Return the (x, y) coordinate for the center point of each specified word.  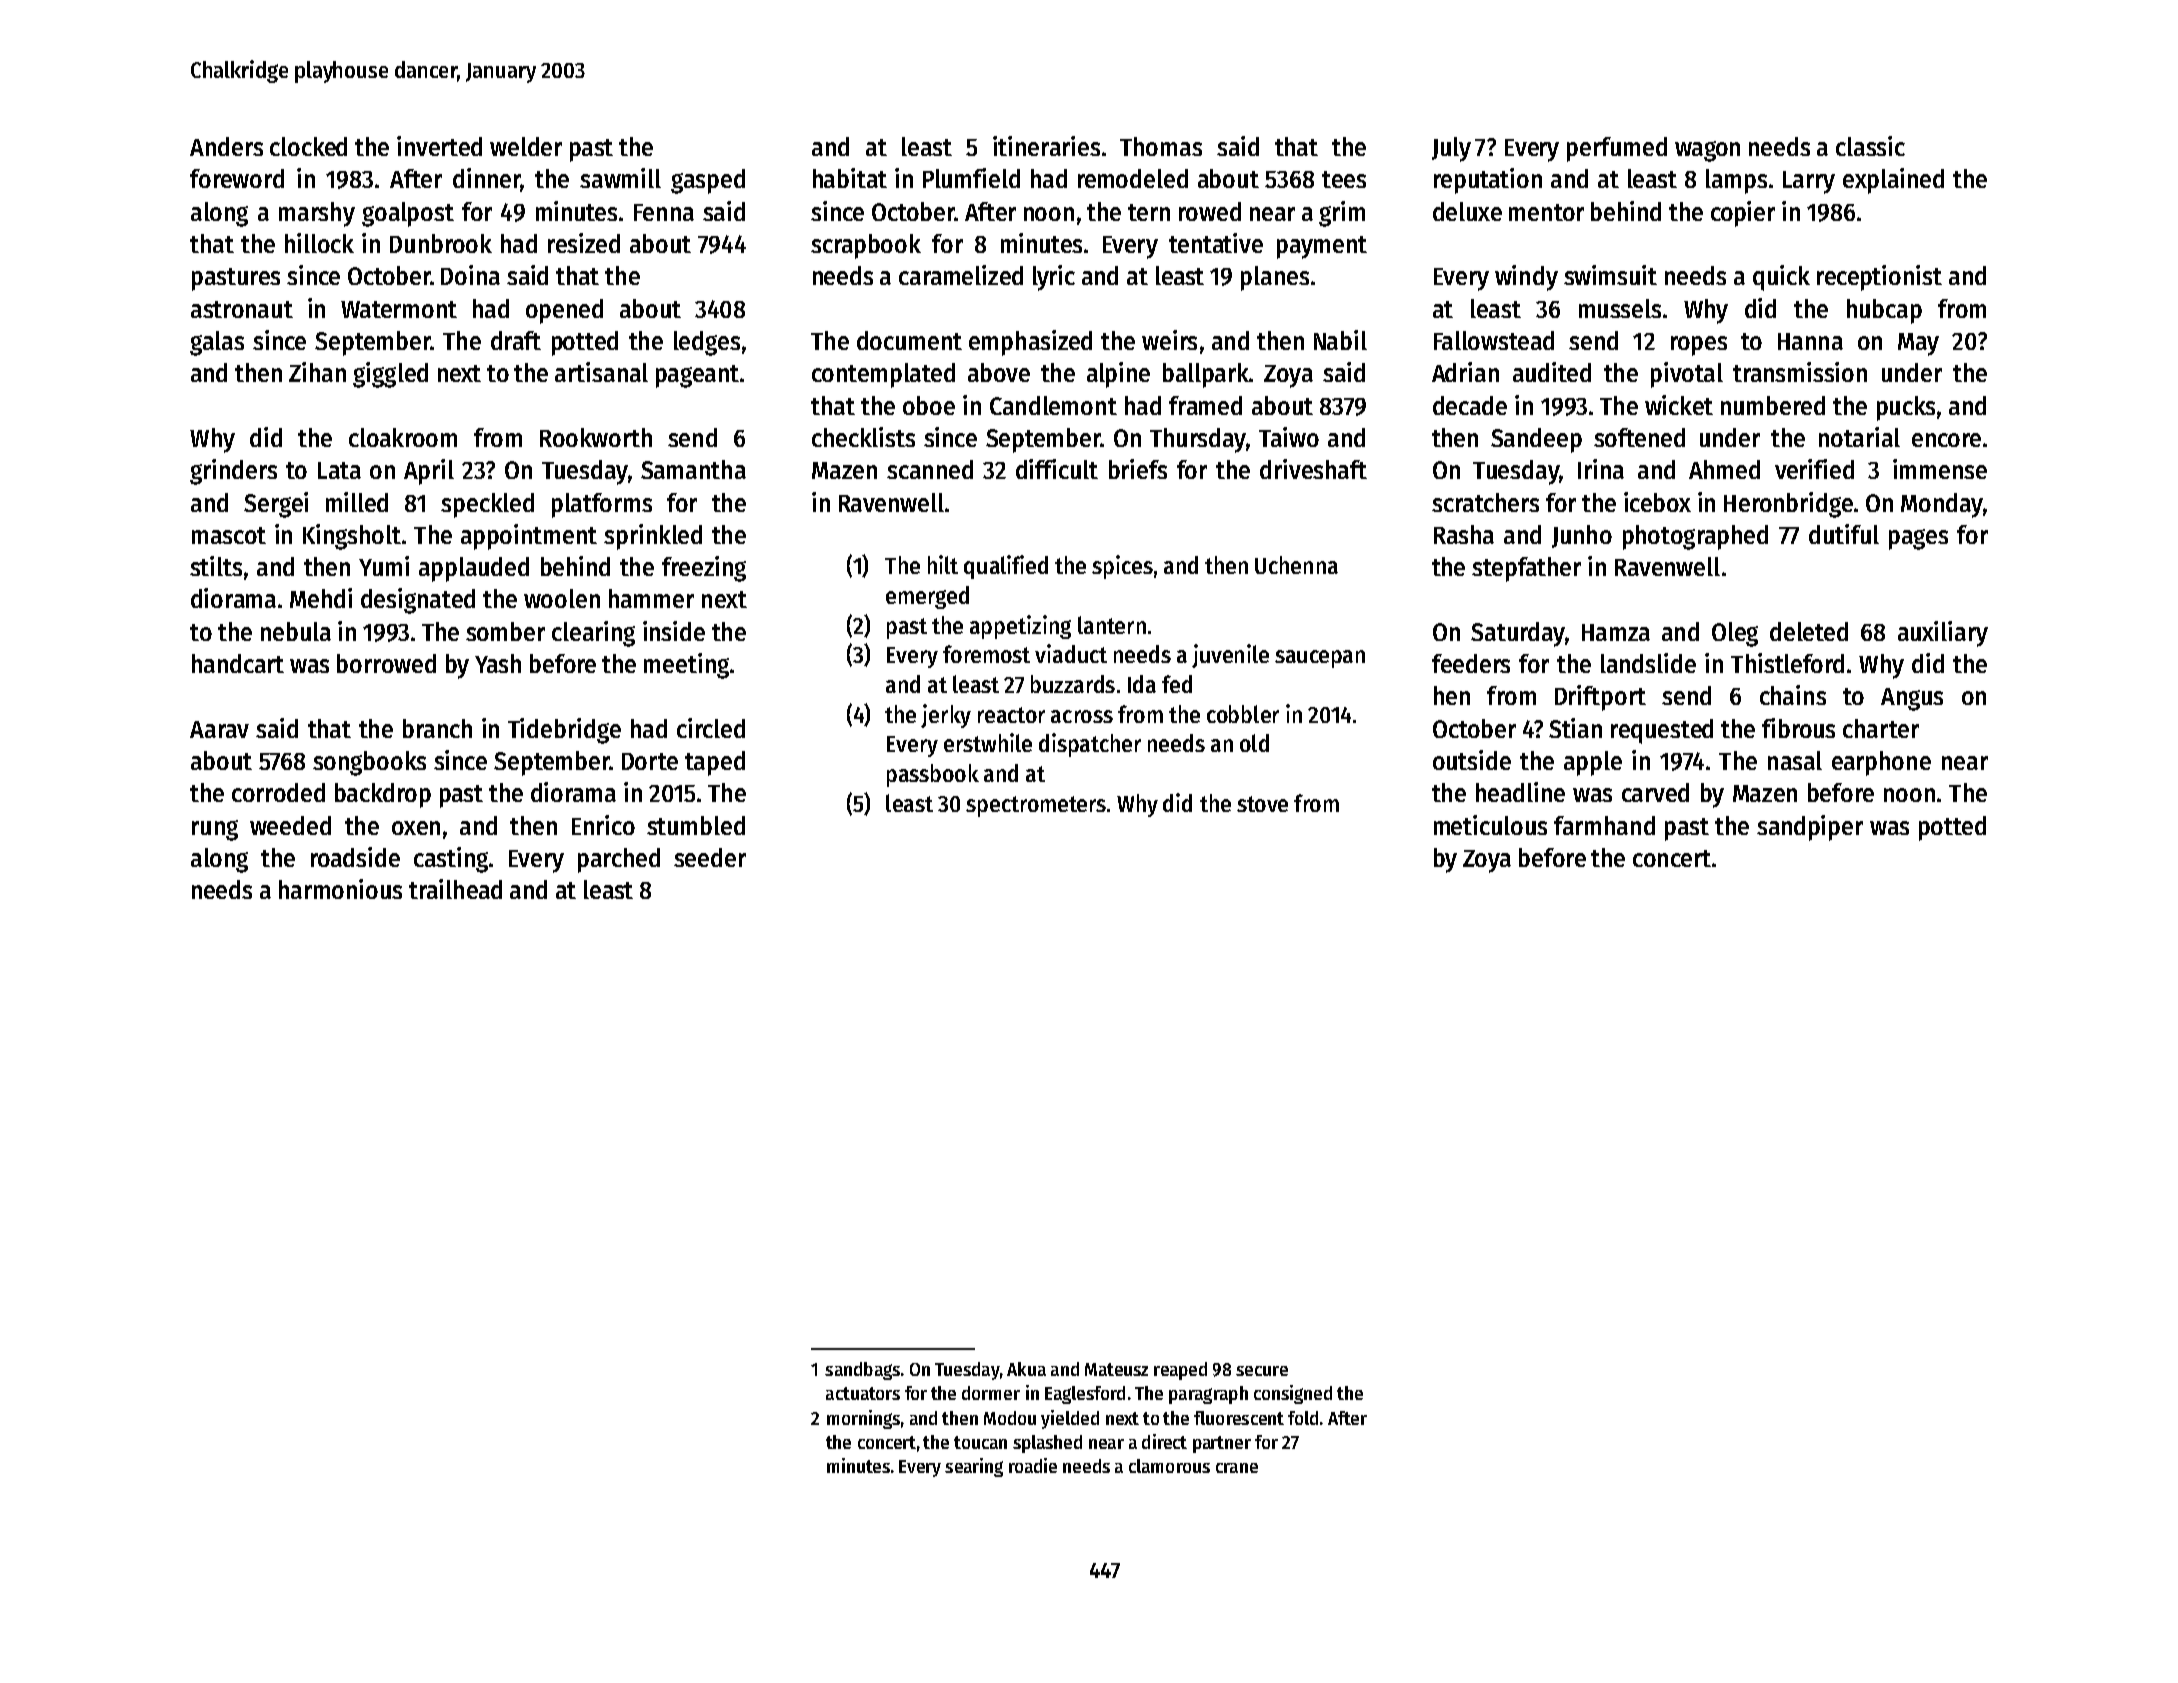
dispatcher (1090, 745)
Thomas (1161, 146)
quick (1781, 278)
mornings (863, 1419)
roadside (355, 857)
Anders (226, 146)
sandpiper (1810, 828)
